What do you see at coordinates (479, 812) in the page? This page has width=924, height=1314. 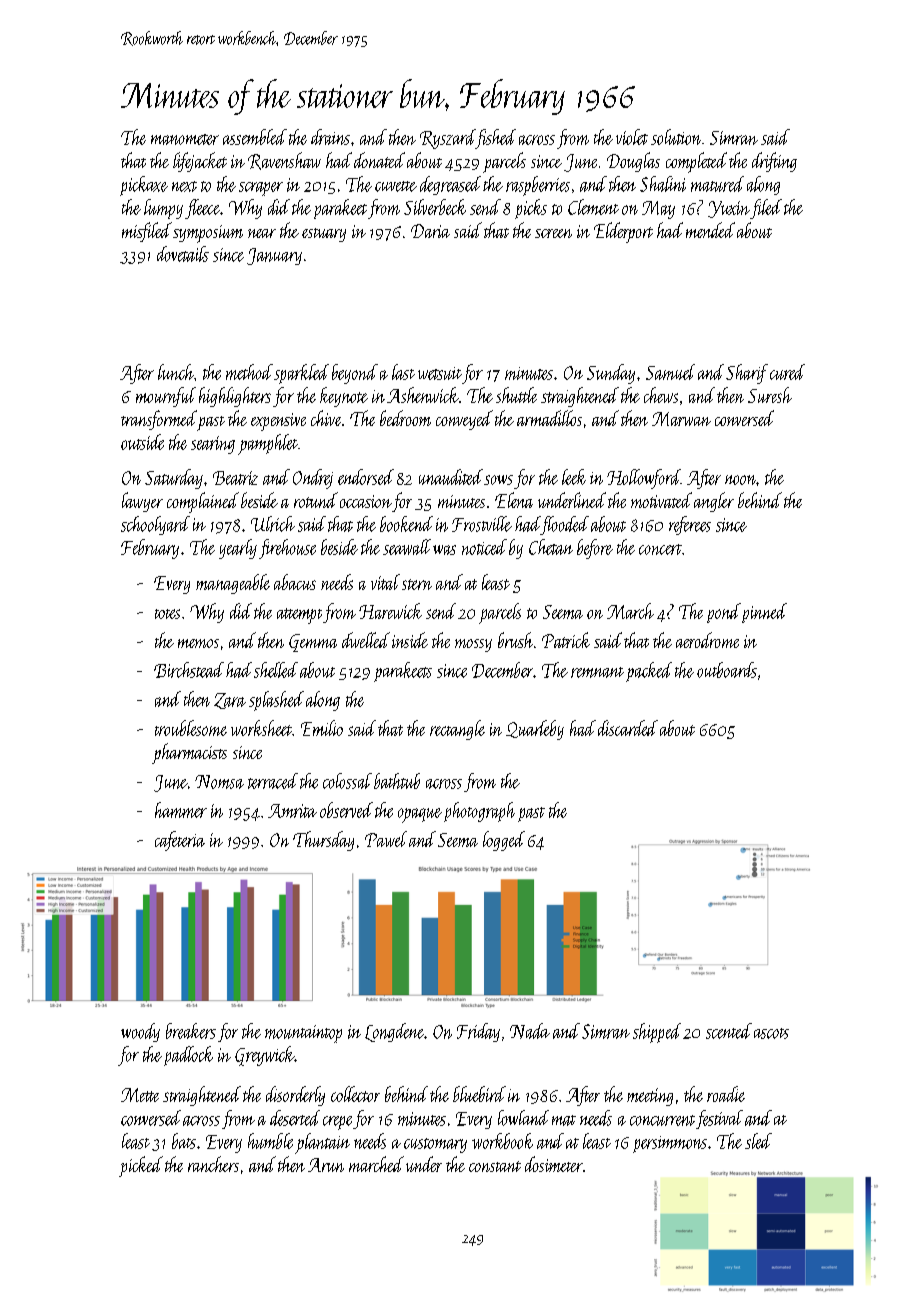 I see `photograph` at bounding box center [479, 812].
